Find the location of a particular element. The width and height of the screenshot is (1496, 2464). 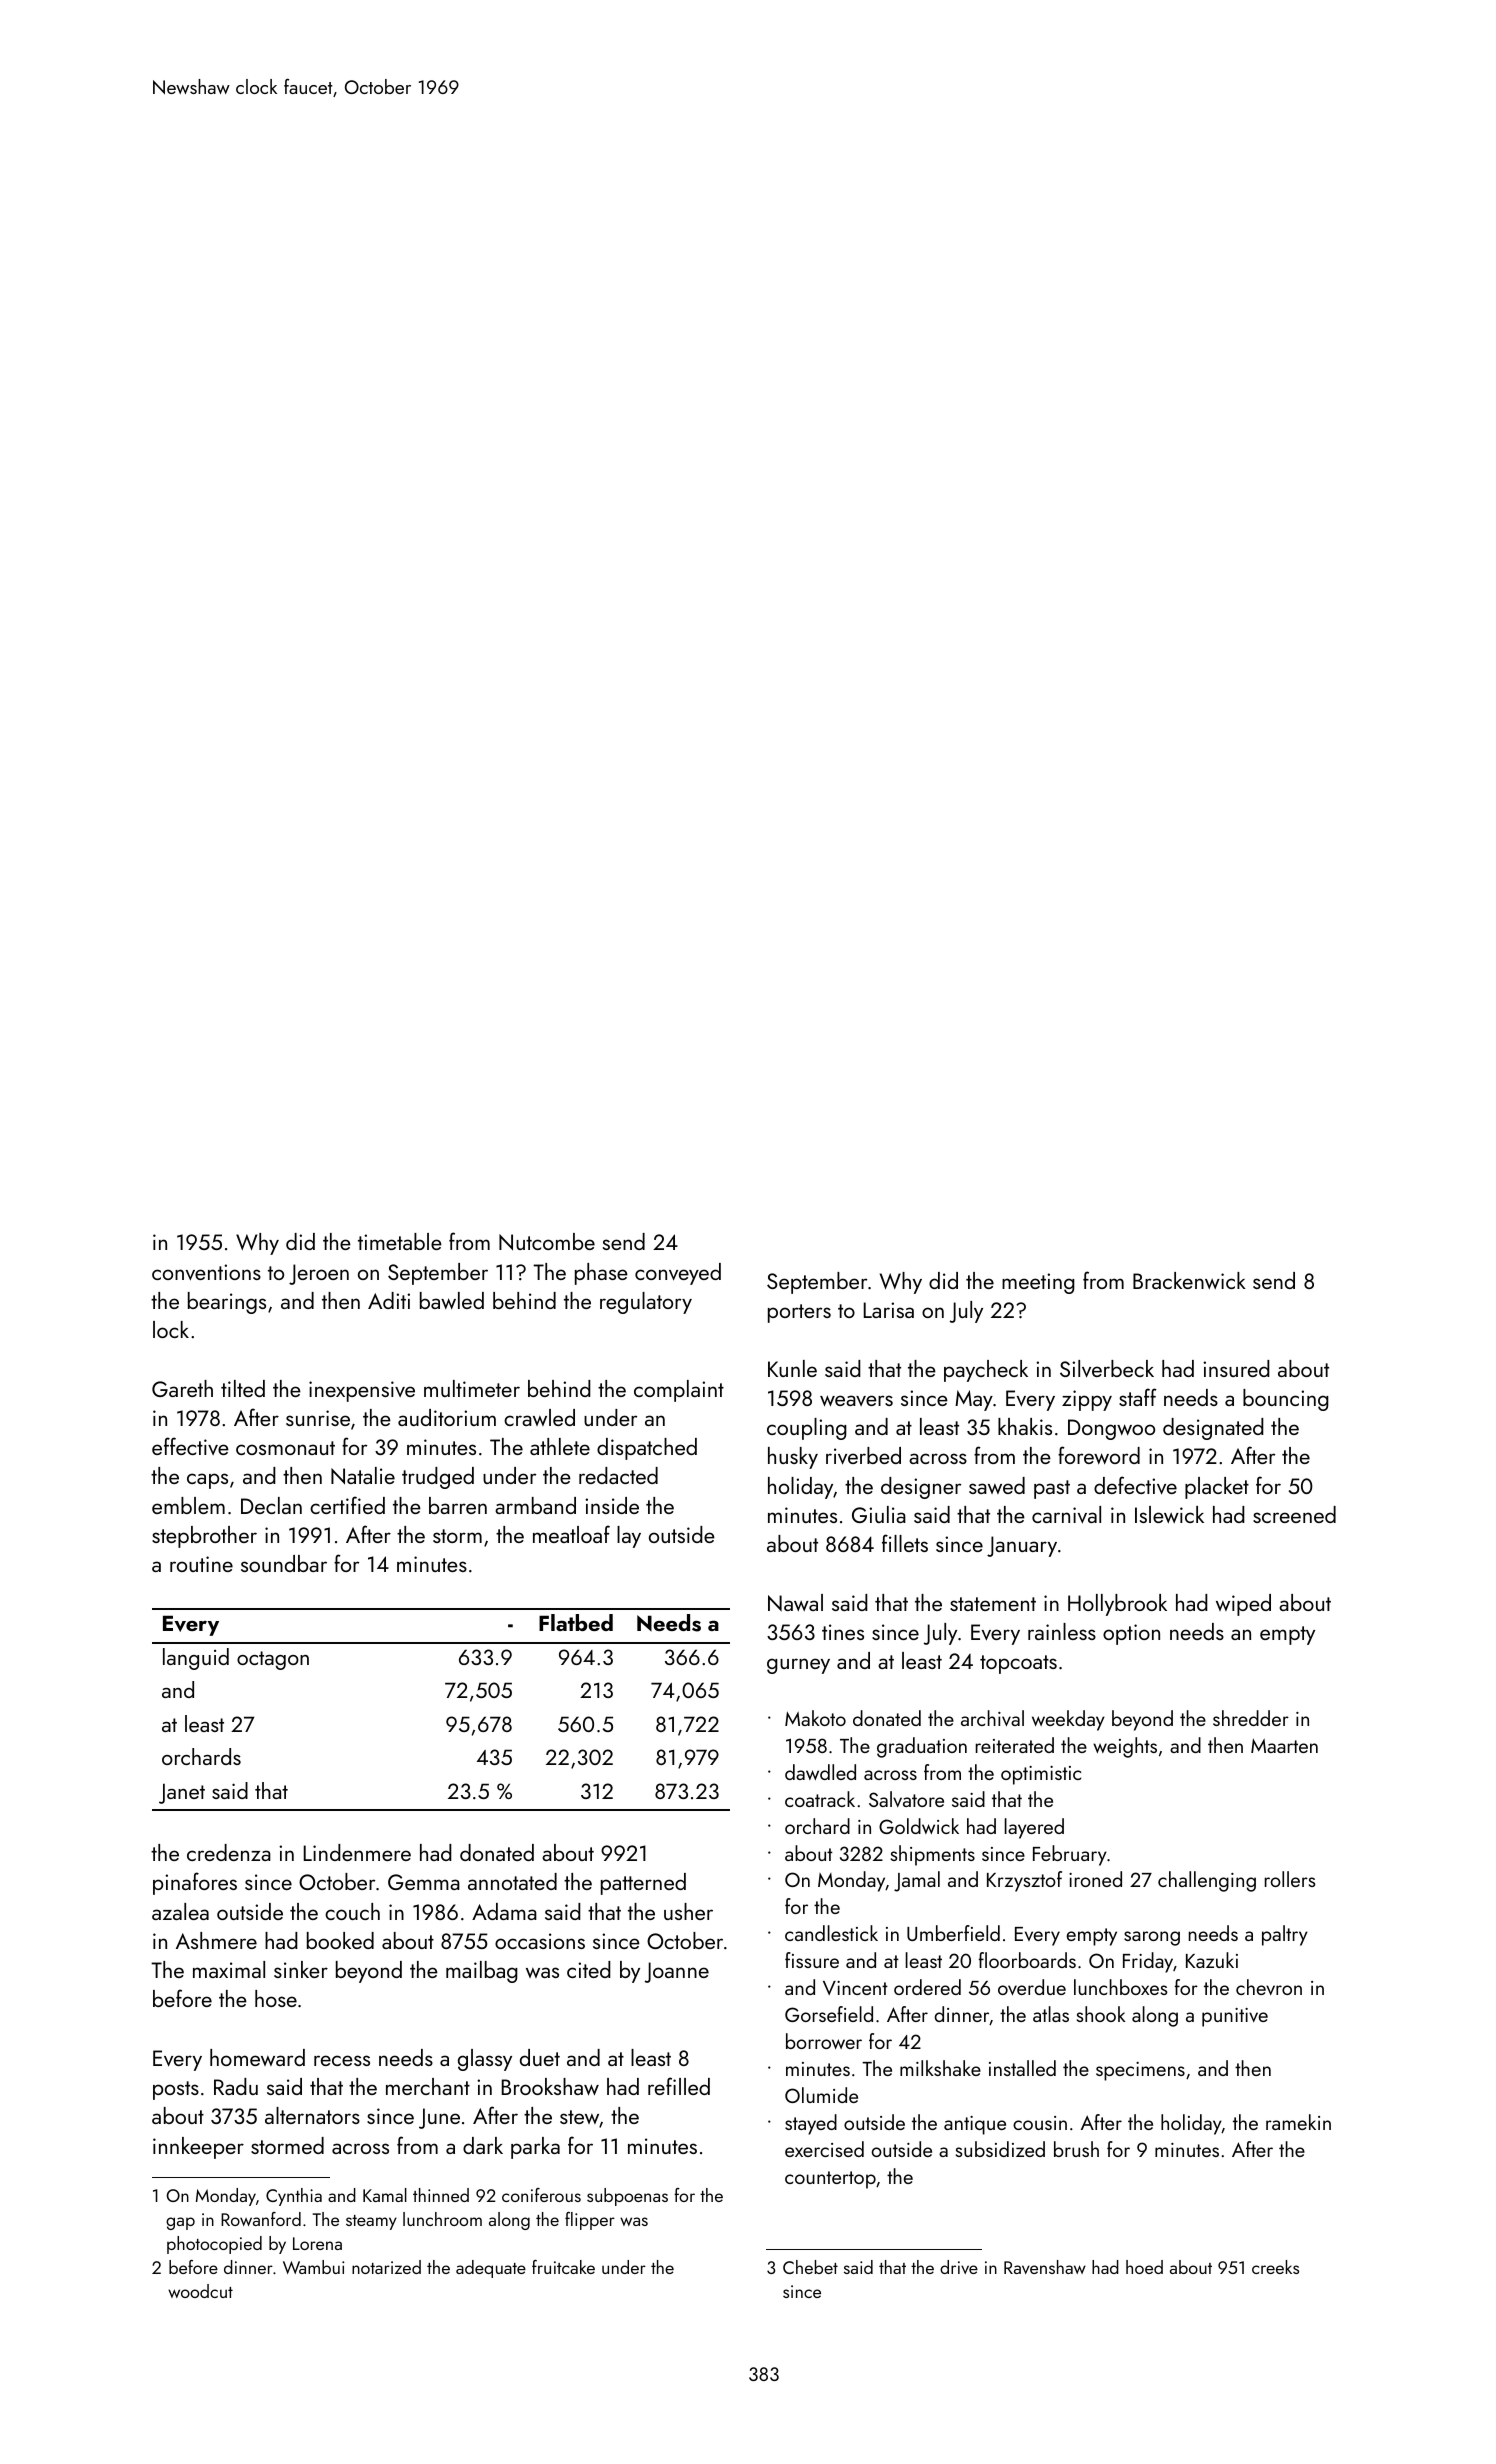

timetable is located at coordinates (400, 1241).
